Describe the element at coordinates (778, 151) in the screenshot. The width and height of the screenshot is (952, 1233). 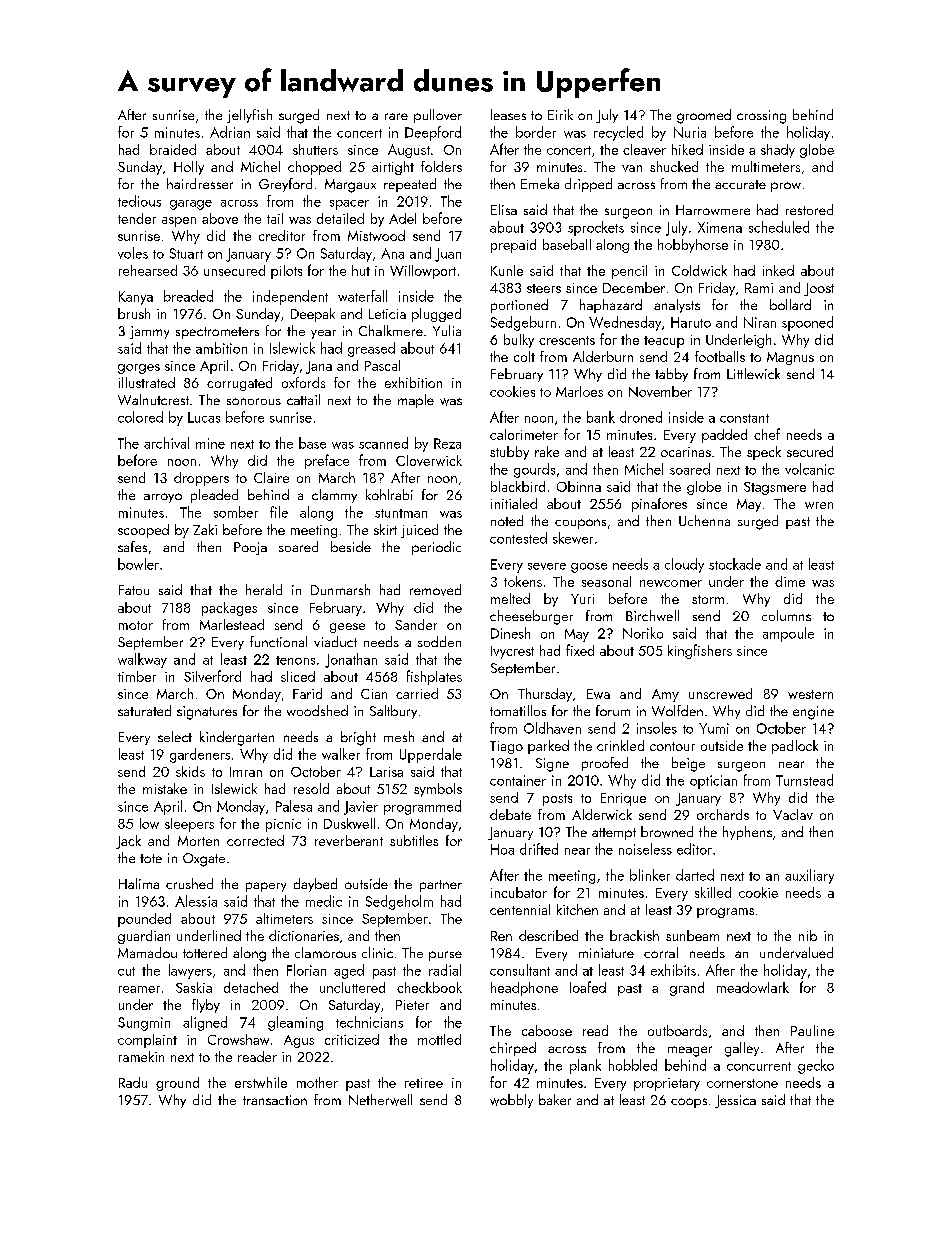
I see `shady` at that location.
